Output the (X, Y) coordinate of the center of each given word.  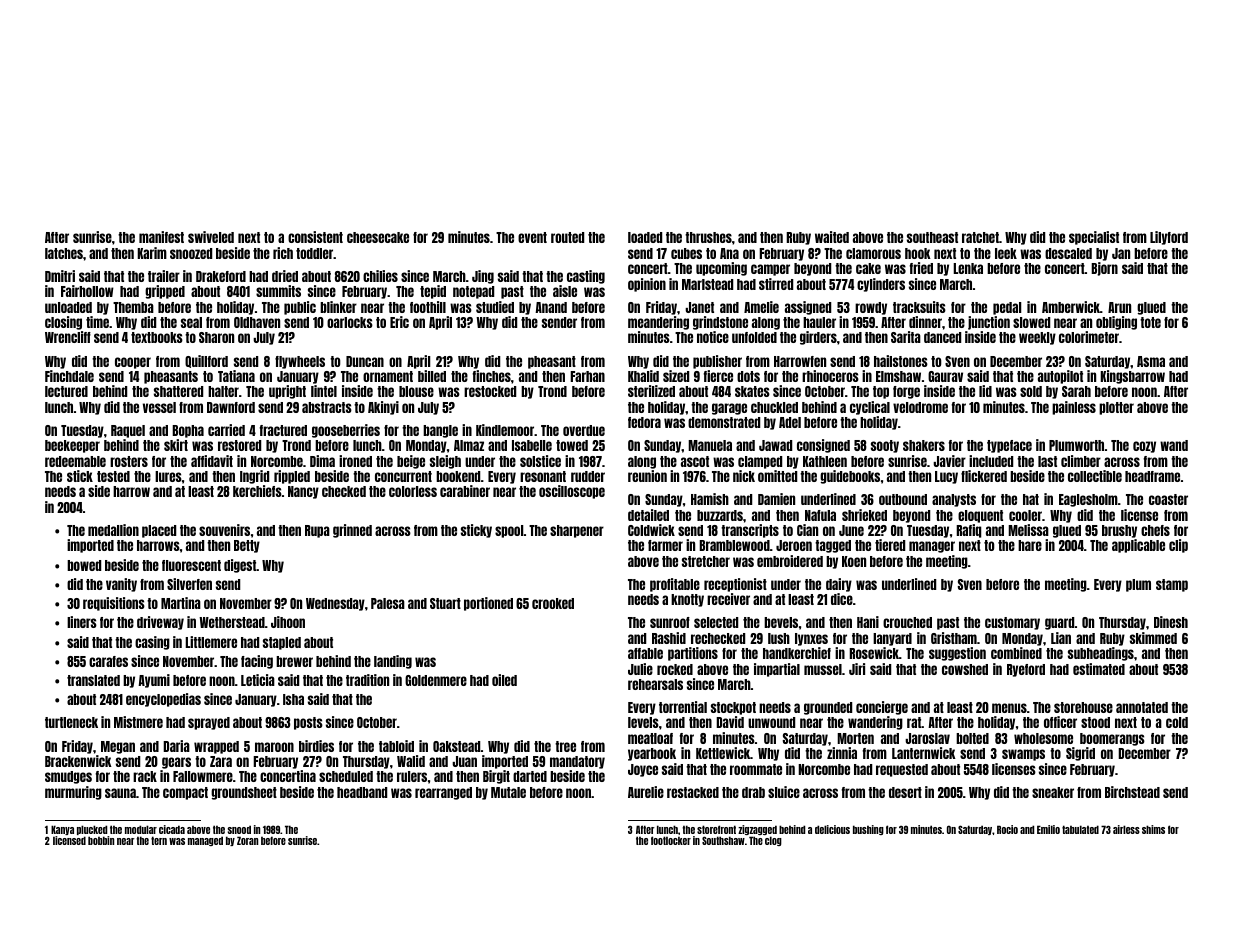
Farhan (587, 376)
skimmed (1153, 638)
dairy (839, 585)
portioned (488, 604)
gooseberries (346, 431)
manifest (161, 237)
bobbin (101, 840)
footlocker (671, 841)
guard (1060, 623)
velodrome (920, 407)
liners (82, 622)
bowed (84, 565)
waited (832, 237)
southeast (932, 237)
